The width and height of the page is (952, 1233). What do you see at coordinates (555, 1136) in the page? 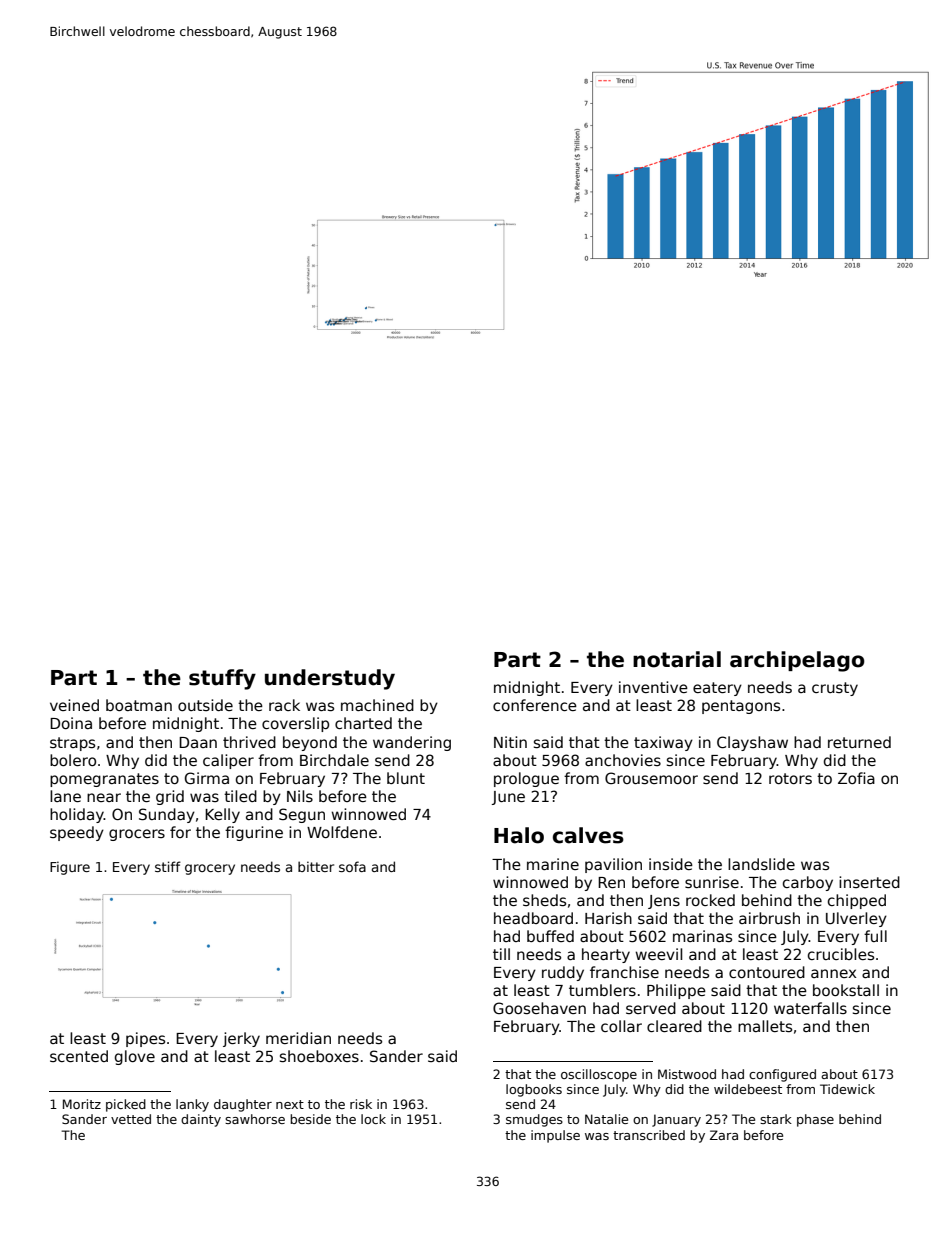
I see `impulse` at bounding box center [555, 1136].
